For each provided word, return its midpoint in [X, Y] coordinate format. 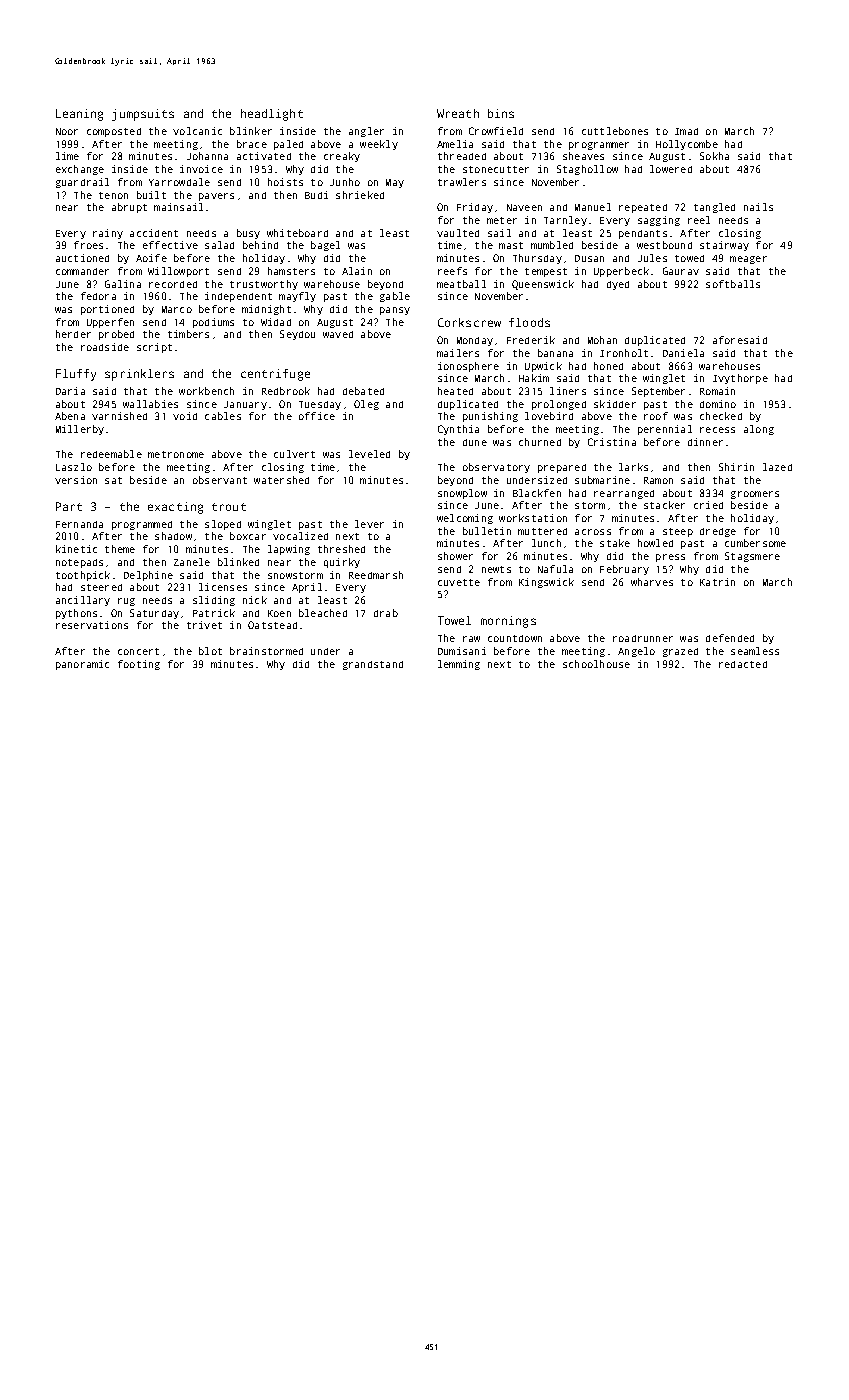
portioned [107, 310]
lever [369, 524]
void [185, 416]
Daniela [683, 353]
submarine [602, 480]
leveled [369, 454]
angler [366, 132]
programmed [142, 525]
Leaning [79, 115]
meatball [461, 284]
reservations [92, 625]
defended [730, 638]
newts [496, 569]
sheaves [583, 156]
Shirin [736, 467]
